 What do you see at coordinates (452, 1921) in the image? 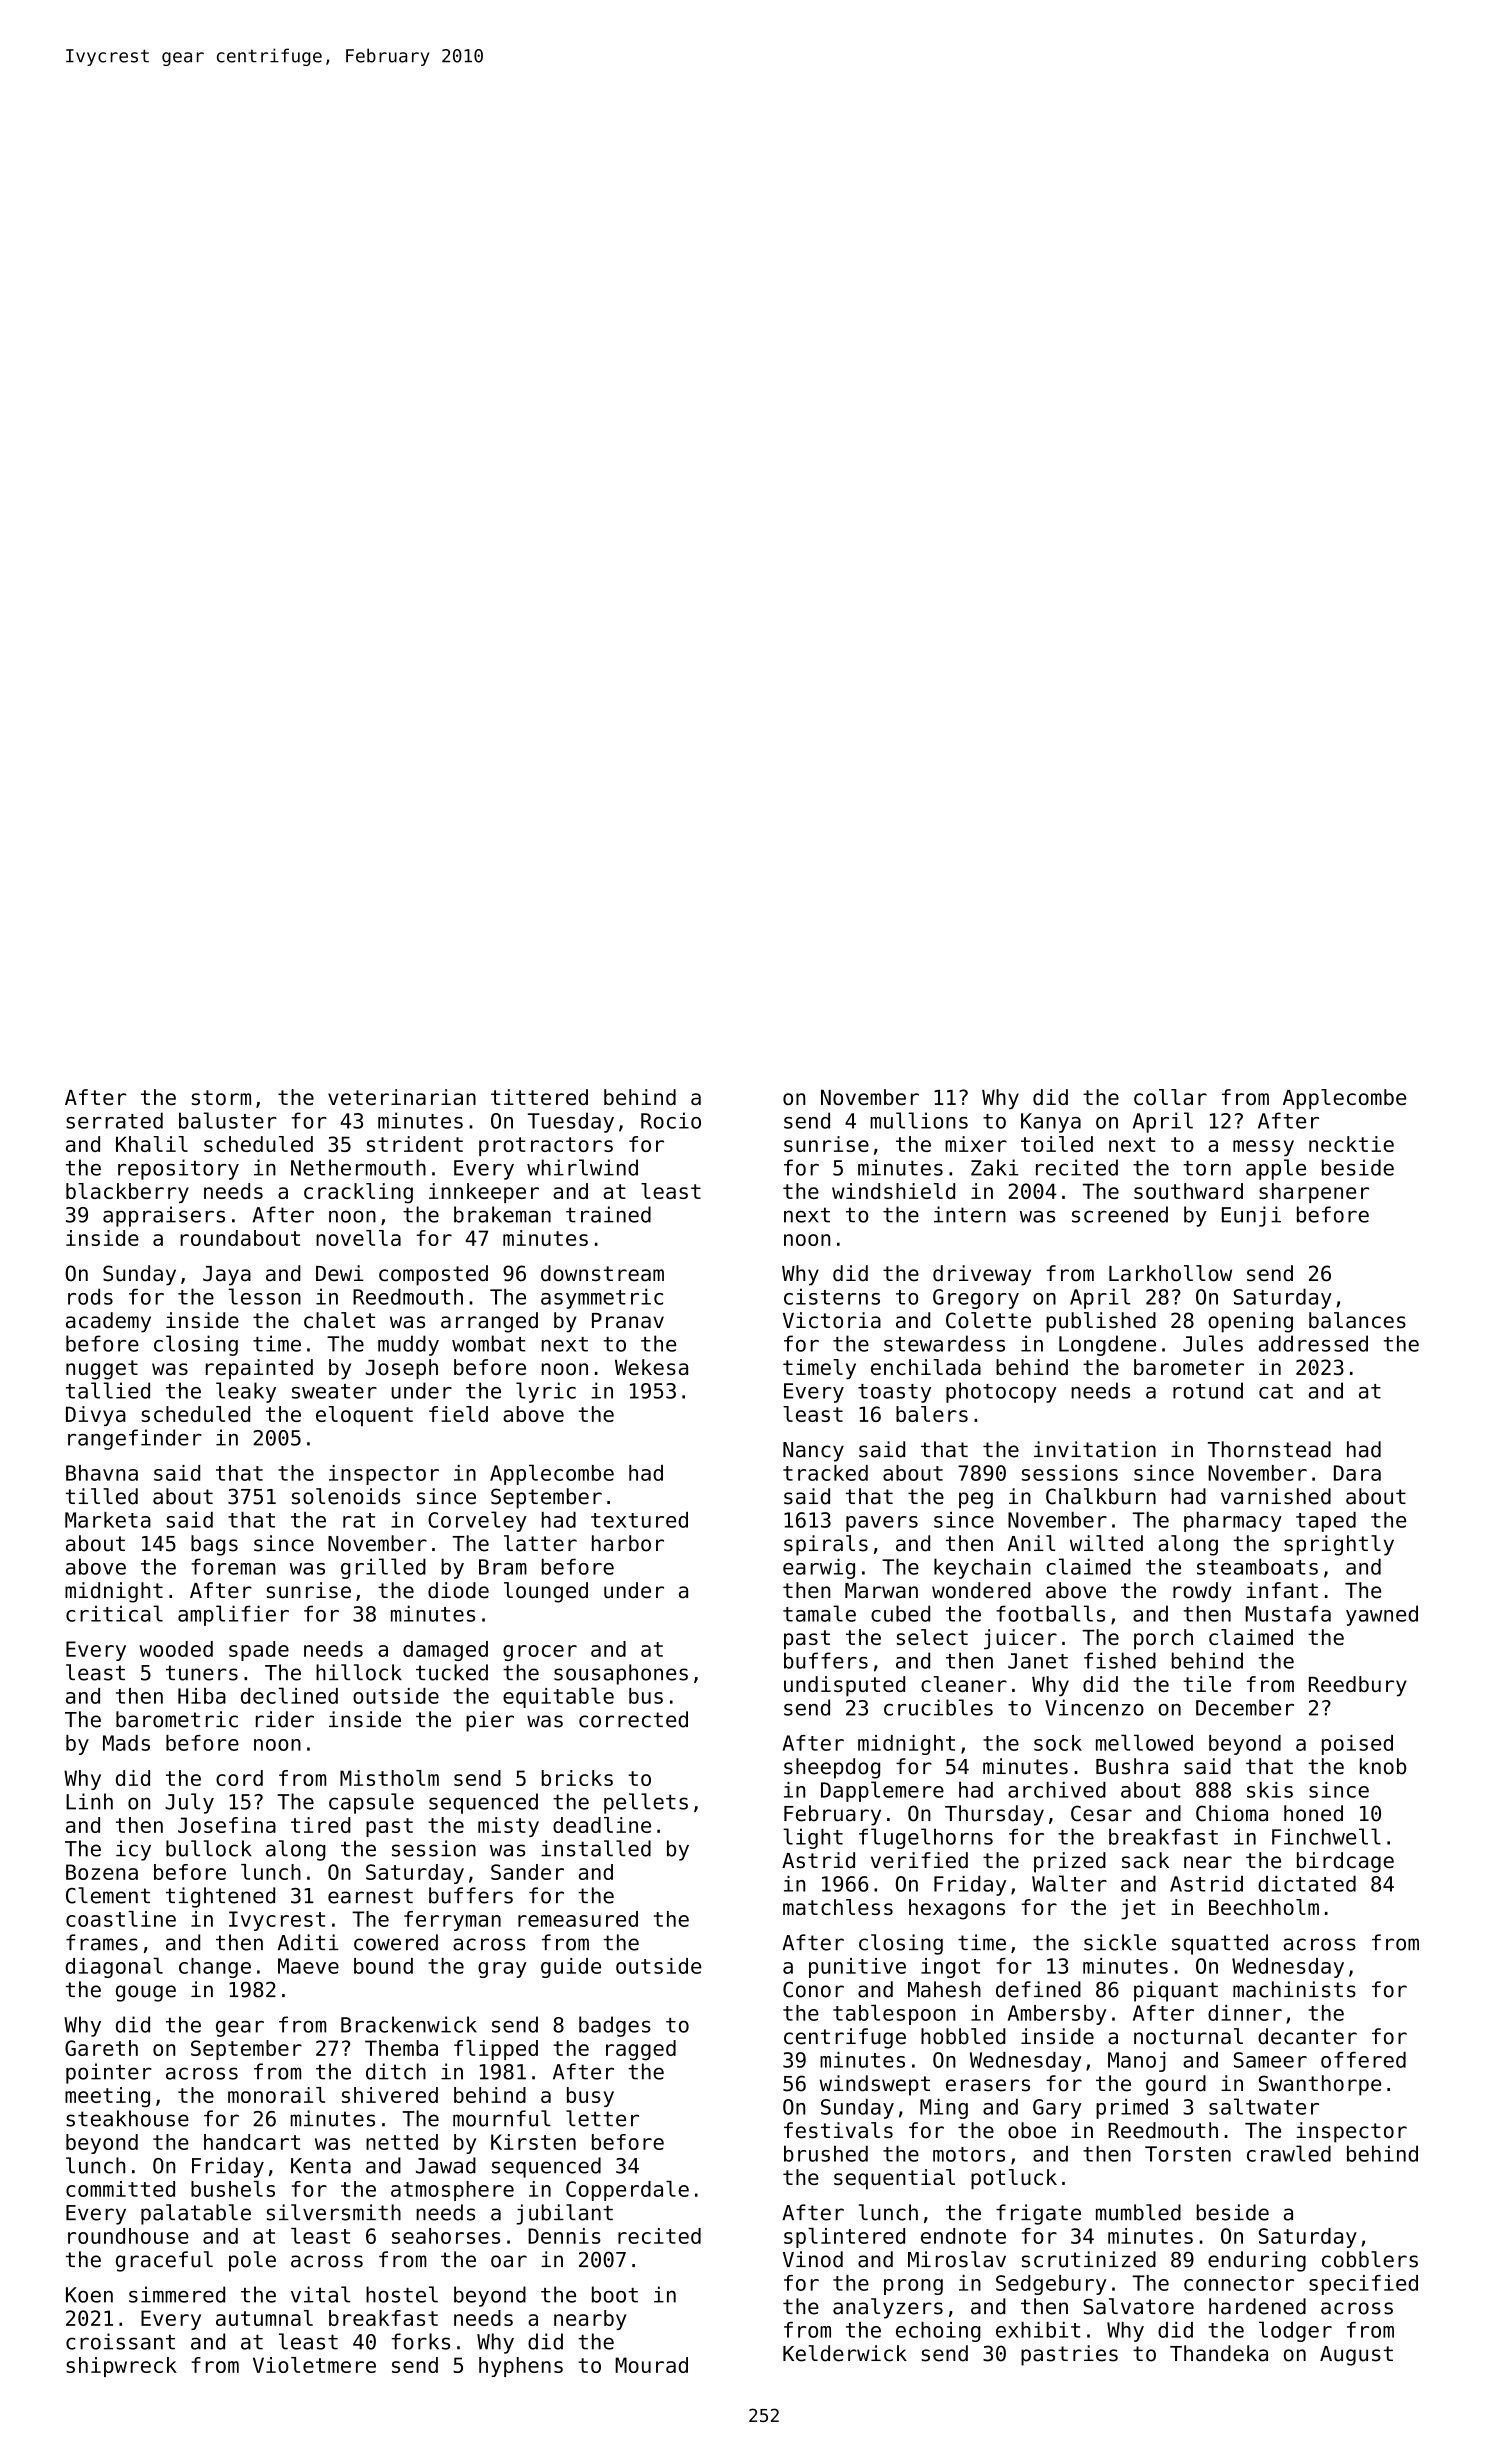
I see `ferryman` at bounding box center [452, 1921].
